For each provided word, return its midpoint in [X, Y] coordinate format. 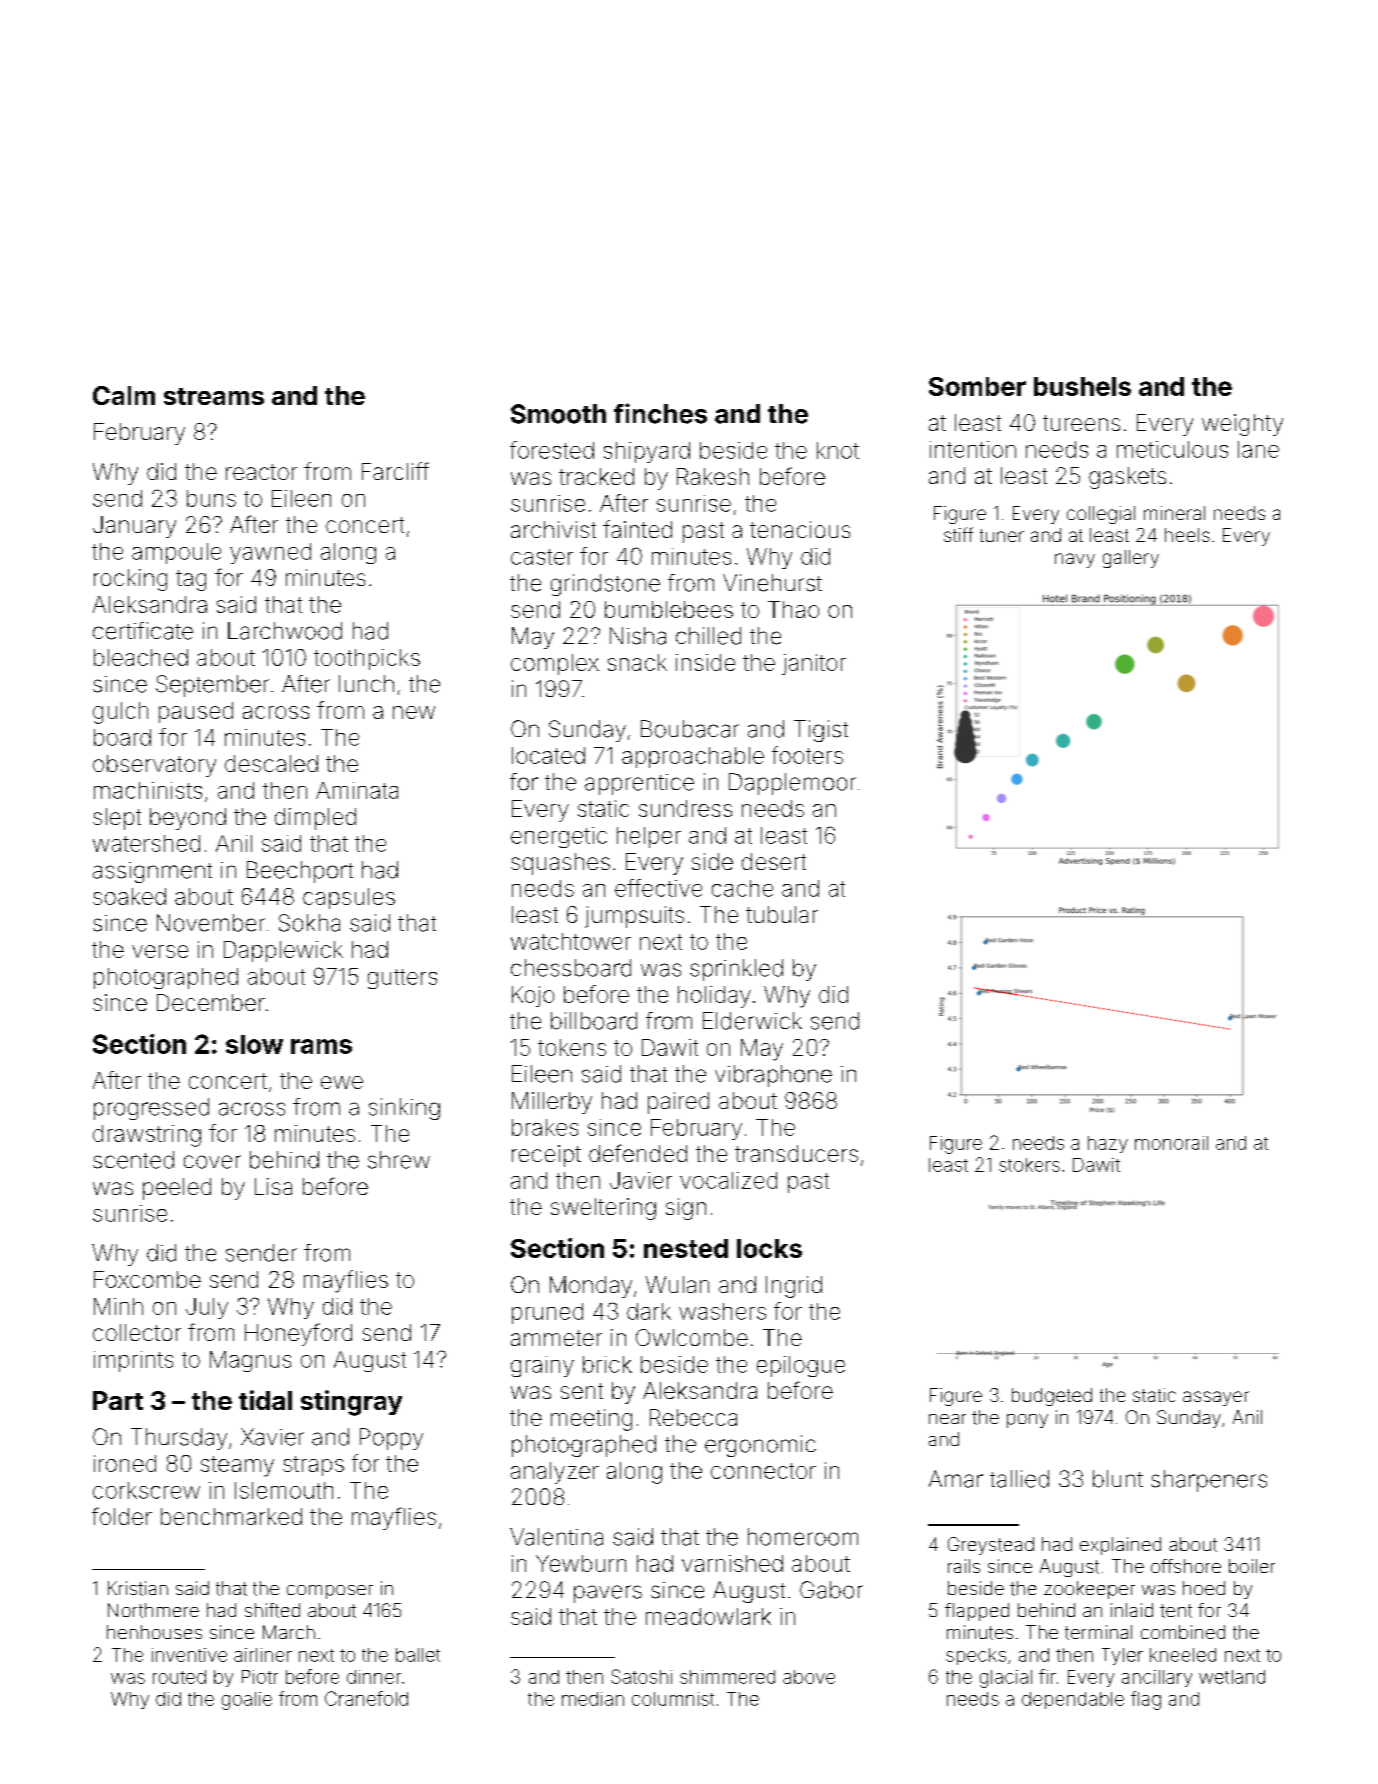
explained [1120, 1546]
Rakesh [713, 476]
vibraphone [773, 1076]
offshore [1186, 1566]
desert [774, 861]
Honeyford [298, 1334]
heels [1187, 535]
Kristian [138, 1588]
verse [160, 951]
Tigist [821, 731]
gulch [120, 713]
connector [763, 1471]
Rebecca [693, 1417]
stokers [1029, 1165]
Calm [124, 395]
